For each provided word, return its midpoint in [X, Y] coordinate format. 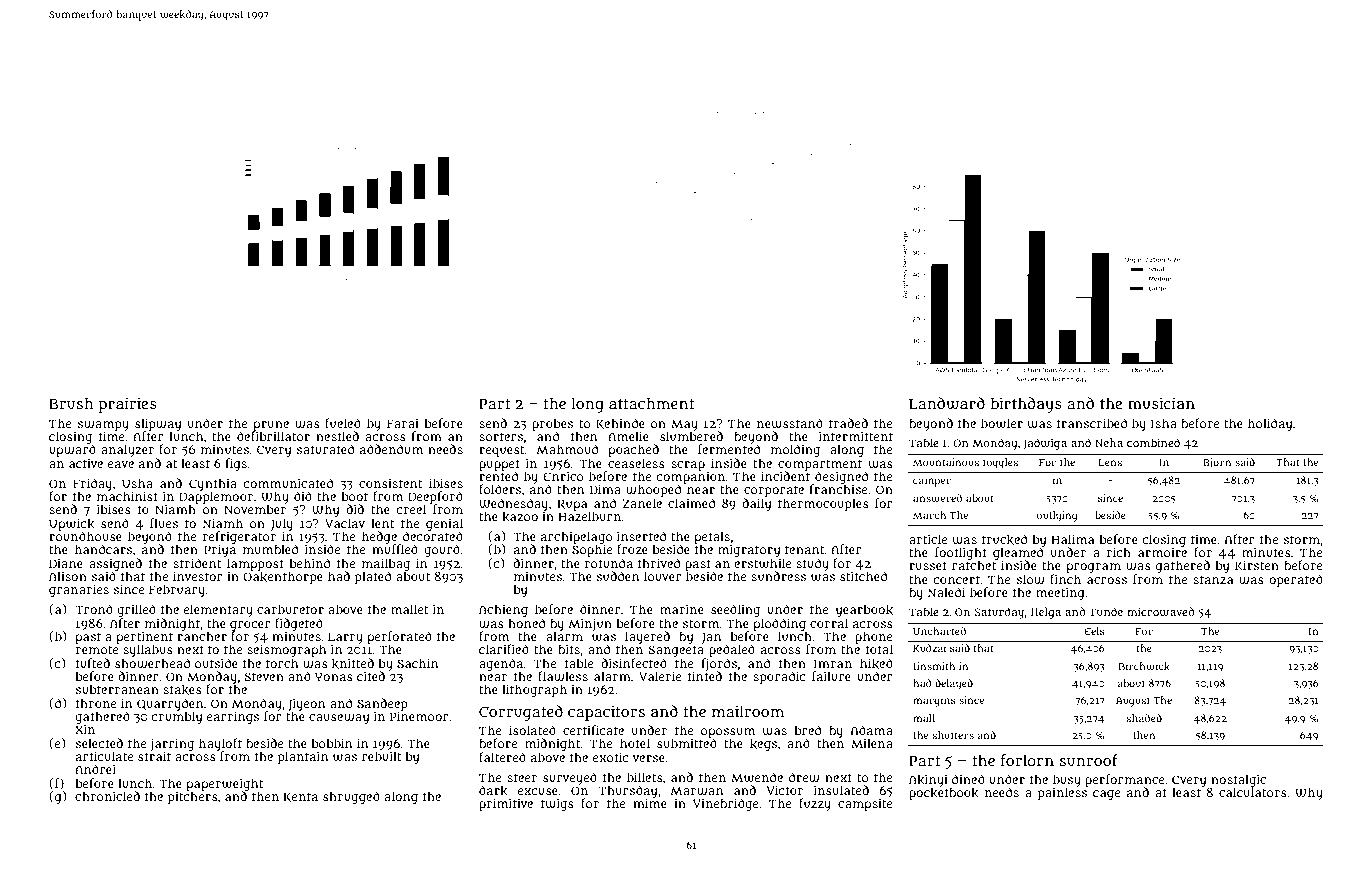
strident [197, 563]
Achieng [503, 610]
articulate [104, 756]
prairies [128, 405]
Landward [947, 403]
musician [1161, 403]
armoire [1162, 552]
